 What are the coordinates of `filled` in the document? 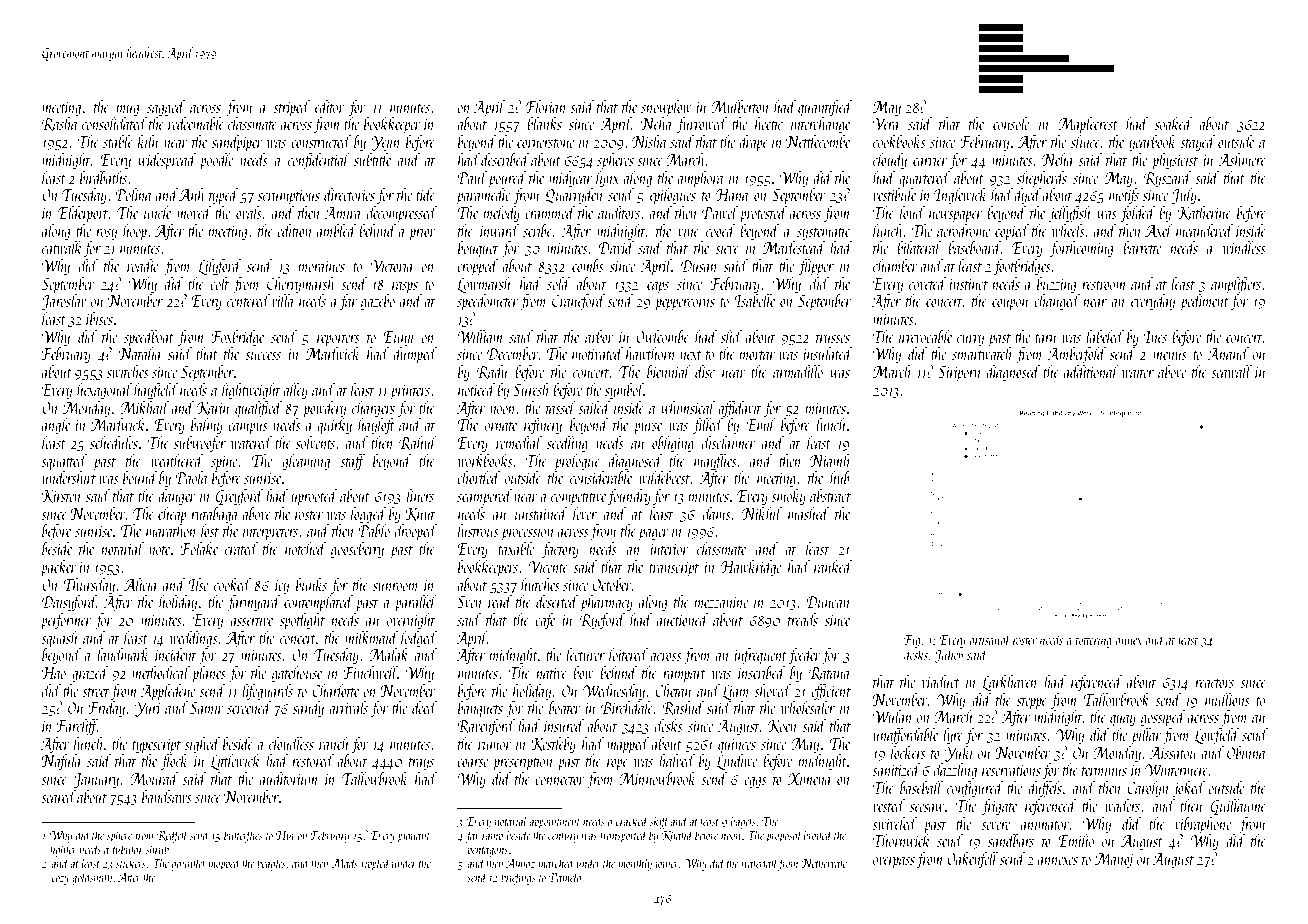 It's located at (708, 426).
